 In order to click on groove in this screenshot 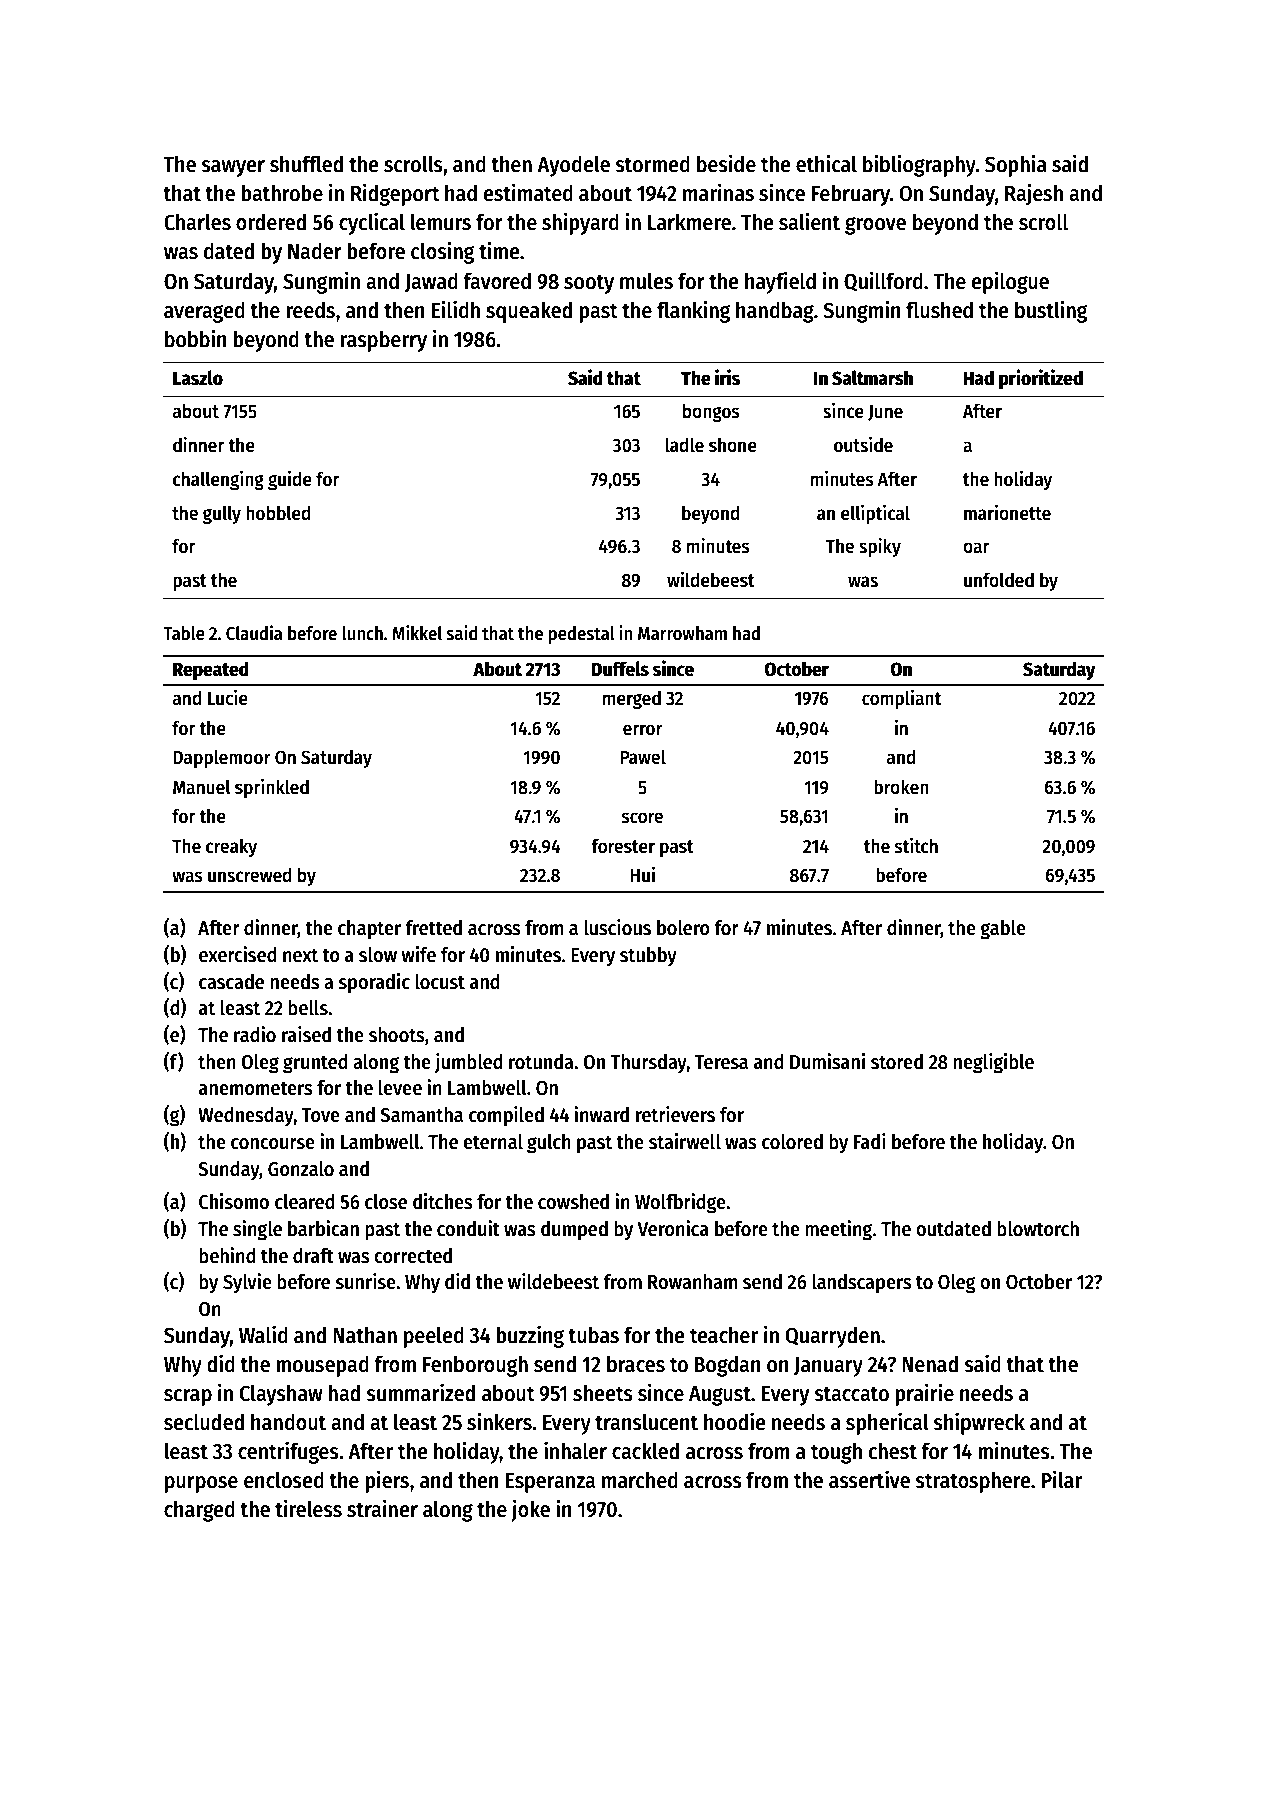, I will do `click(875, 226)`.
